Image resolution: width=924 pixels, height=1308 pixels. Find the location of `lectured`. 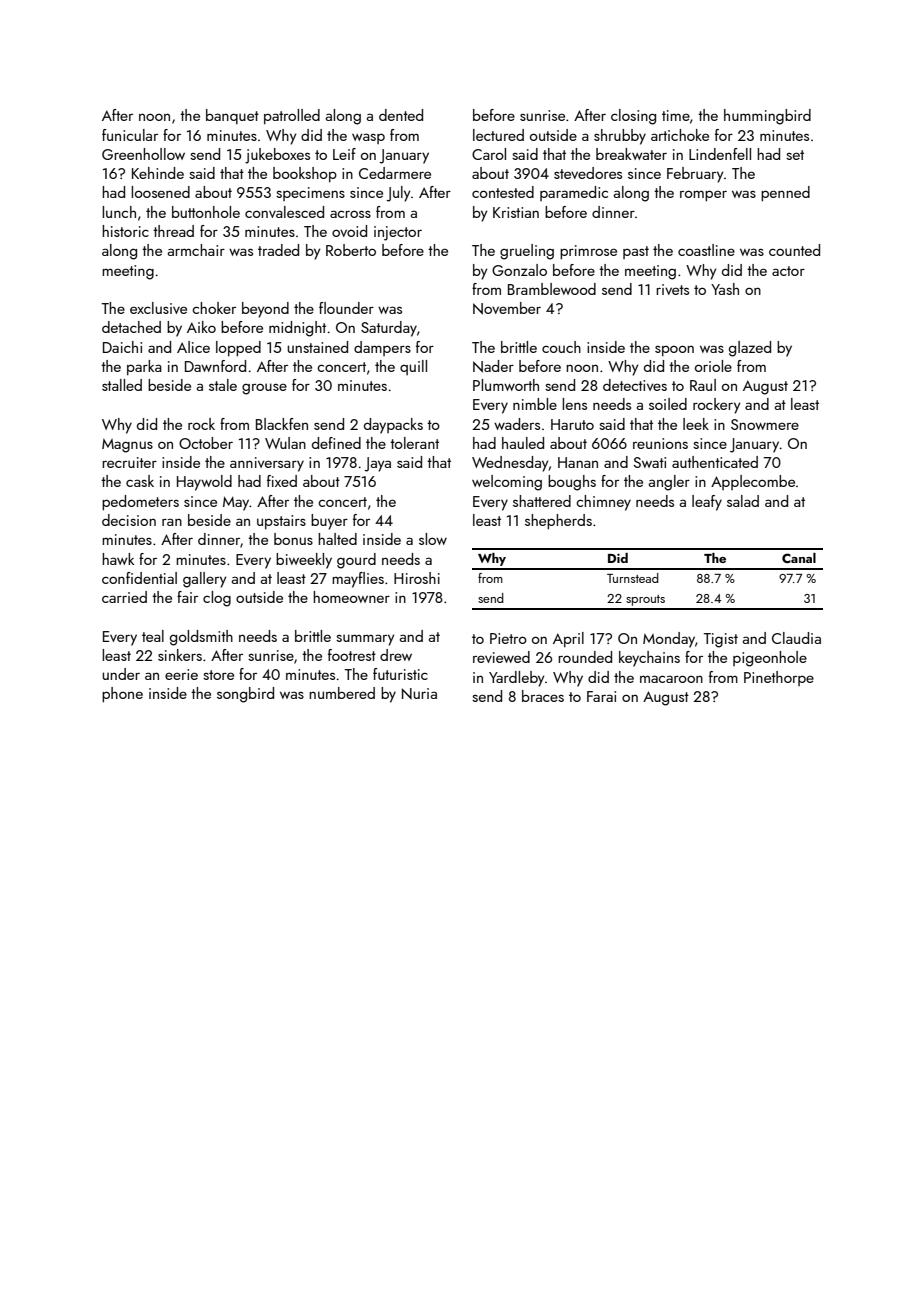

lectured is located at coordinates (498, 135).
